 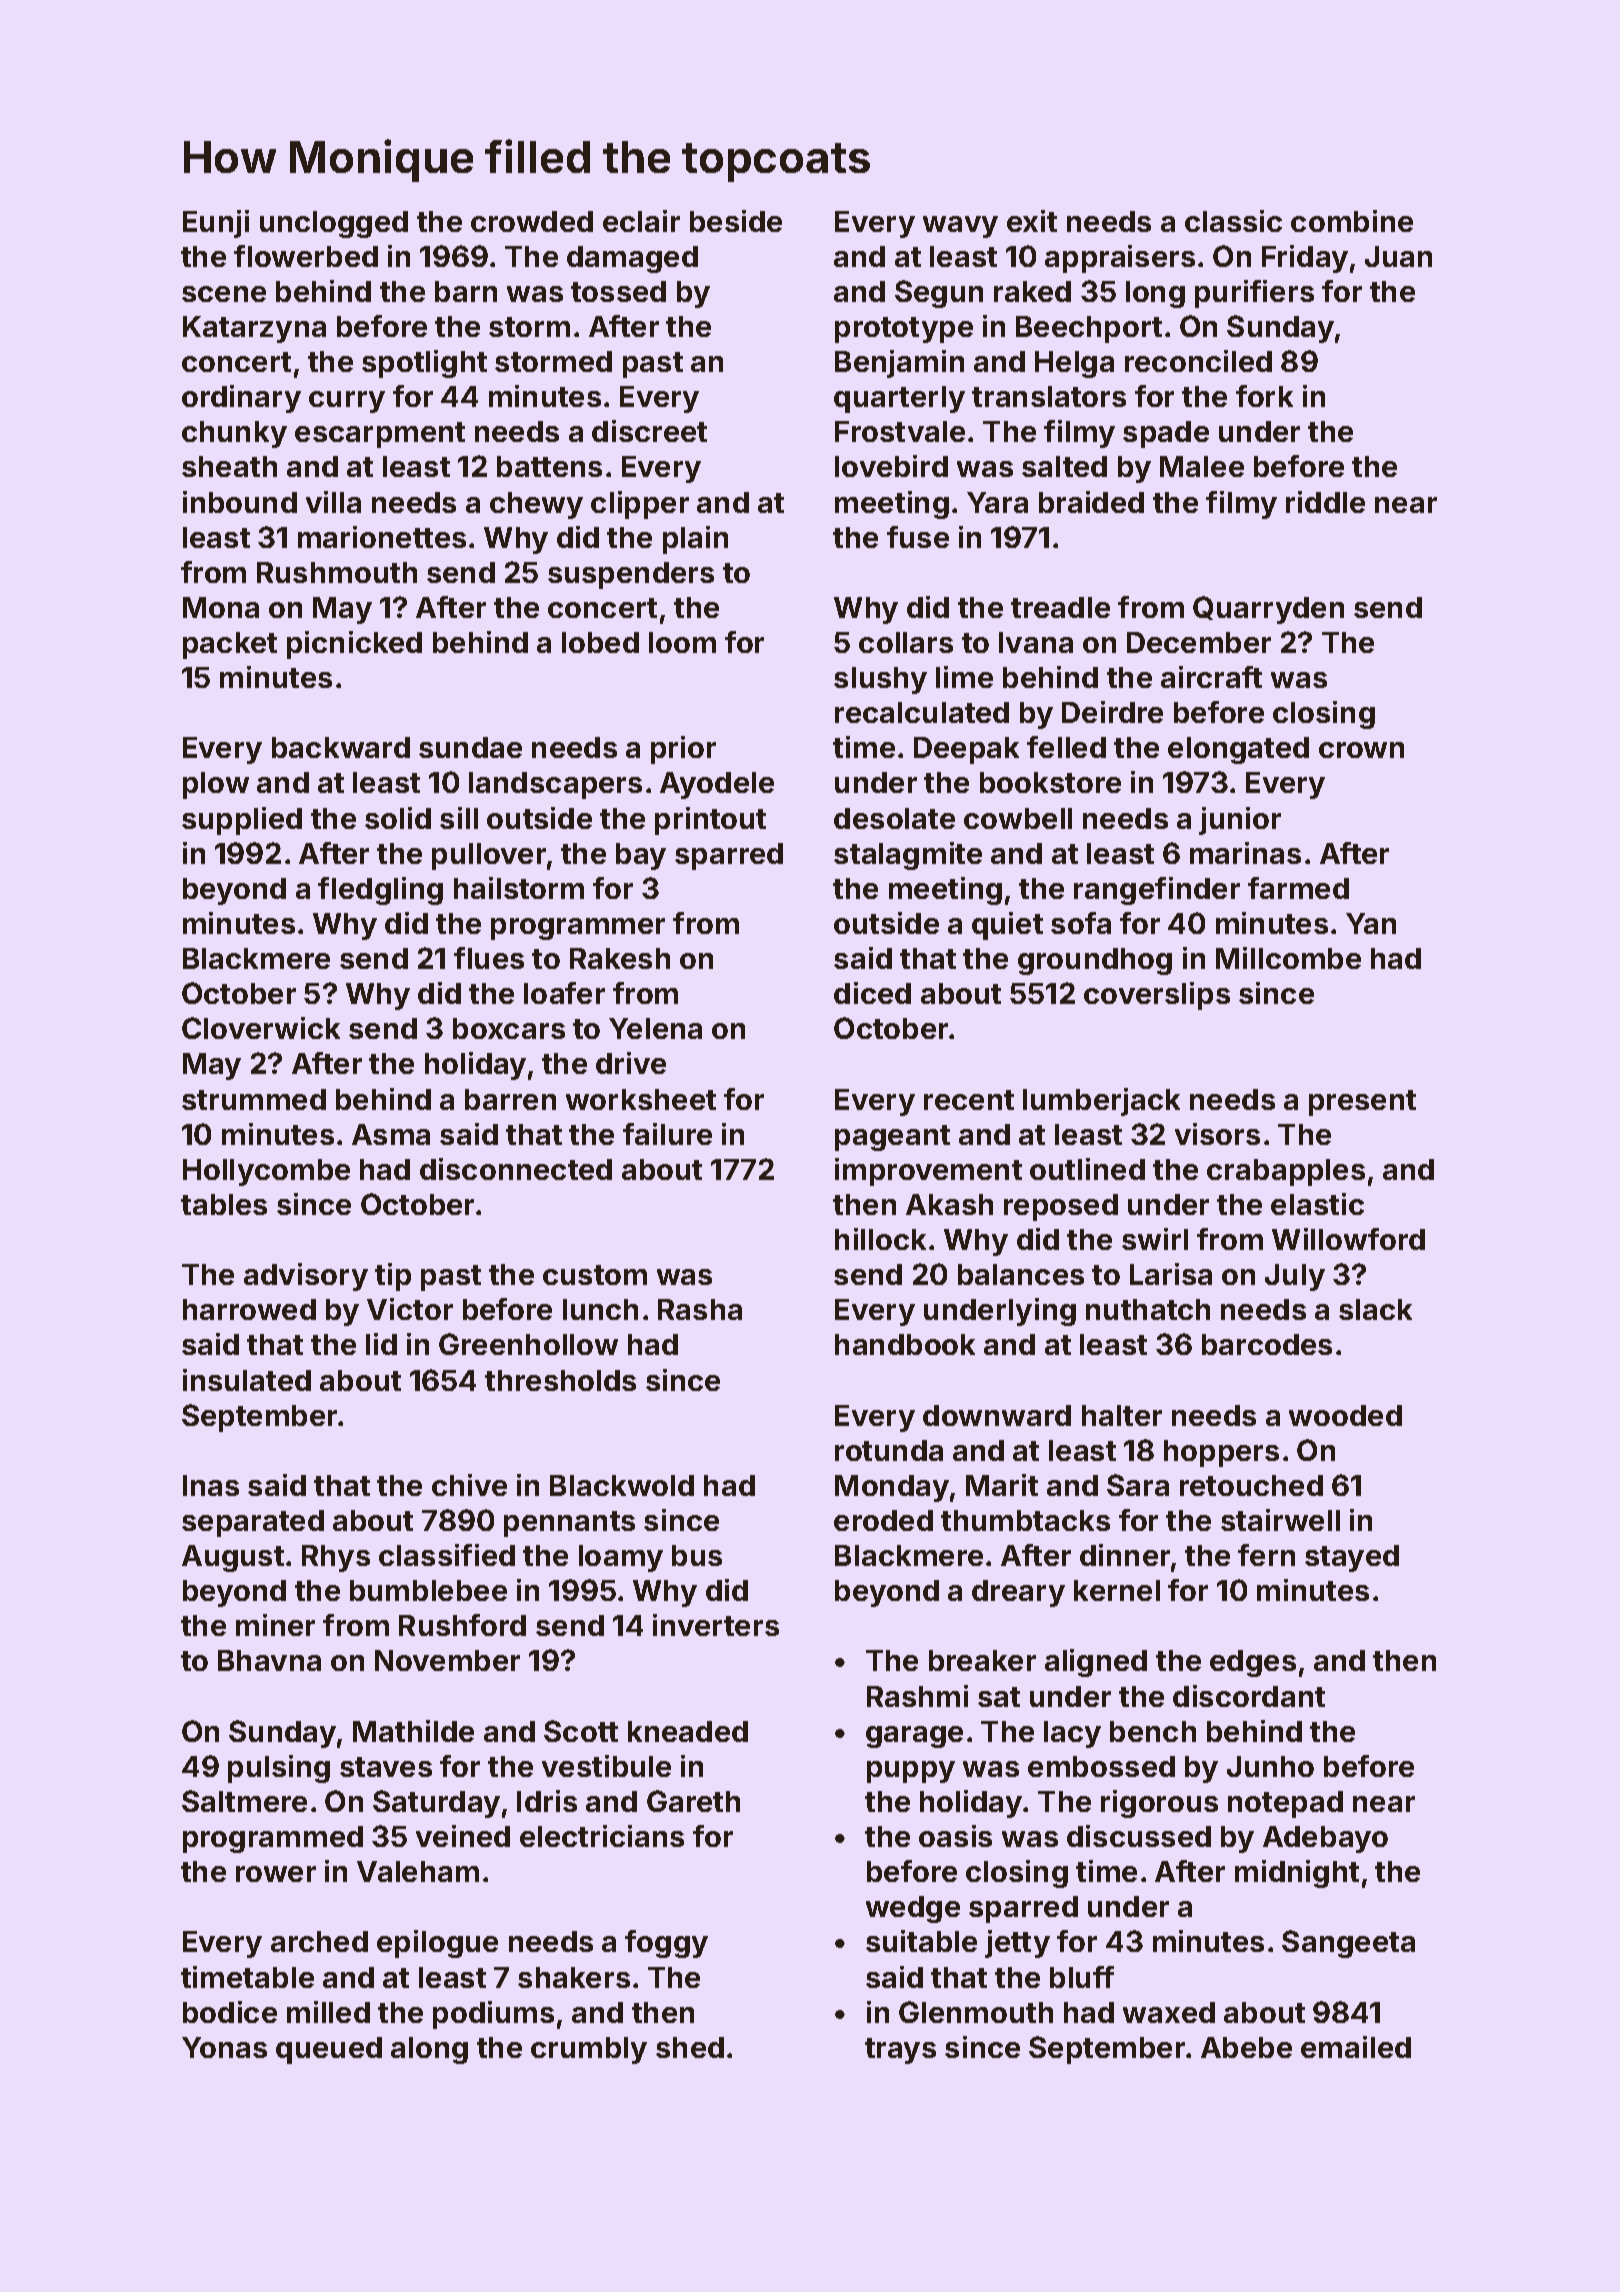 What do you see at coordinates (880, 1239) in the document?
I see `hillock` at bounding box center [880, 1239].
